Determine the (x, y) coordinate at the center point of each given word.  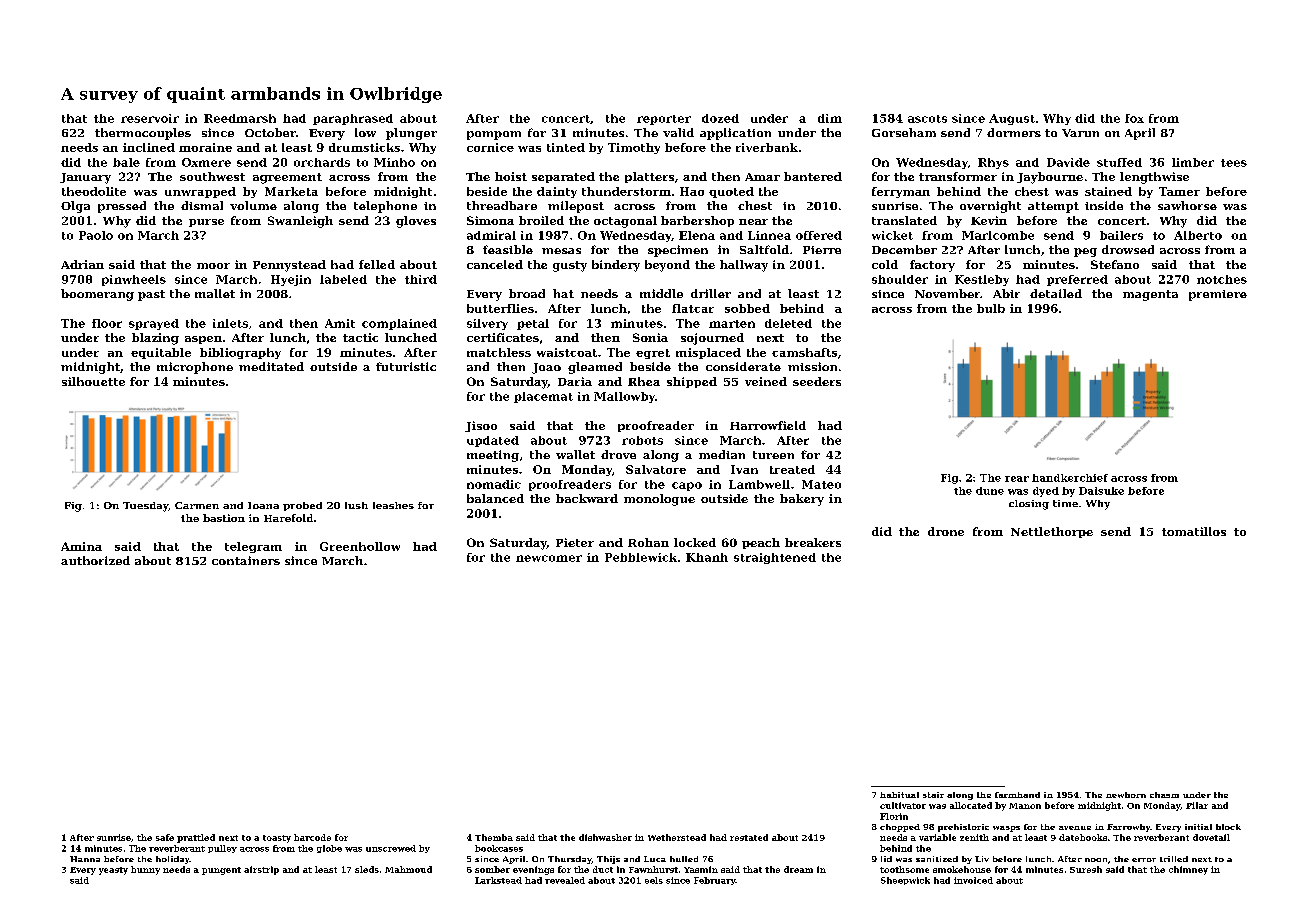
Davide (1068, 162)
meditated (271, 366)
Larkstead (498, 880)
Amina (81, 546)
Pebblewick (641, 557)
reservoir (150, 118)
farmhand (1017, 795)
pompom (494, 135)
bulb (991, 308)
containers (246, 560)
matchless (499, 352)
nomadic (494, 484)
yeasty (113, 871)
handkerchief (1070, 478)
